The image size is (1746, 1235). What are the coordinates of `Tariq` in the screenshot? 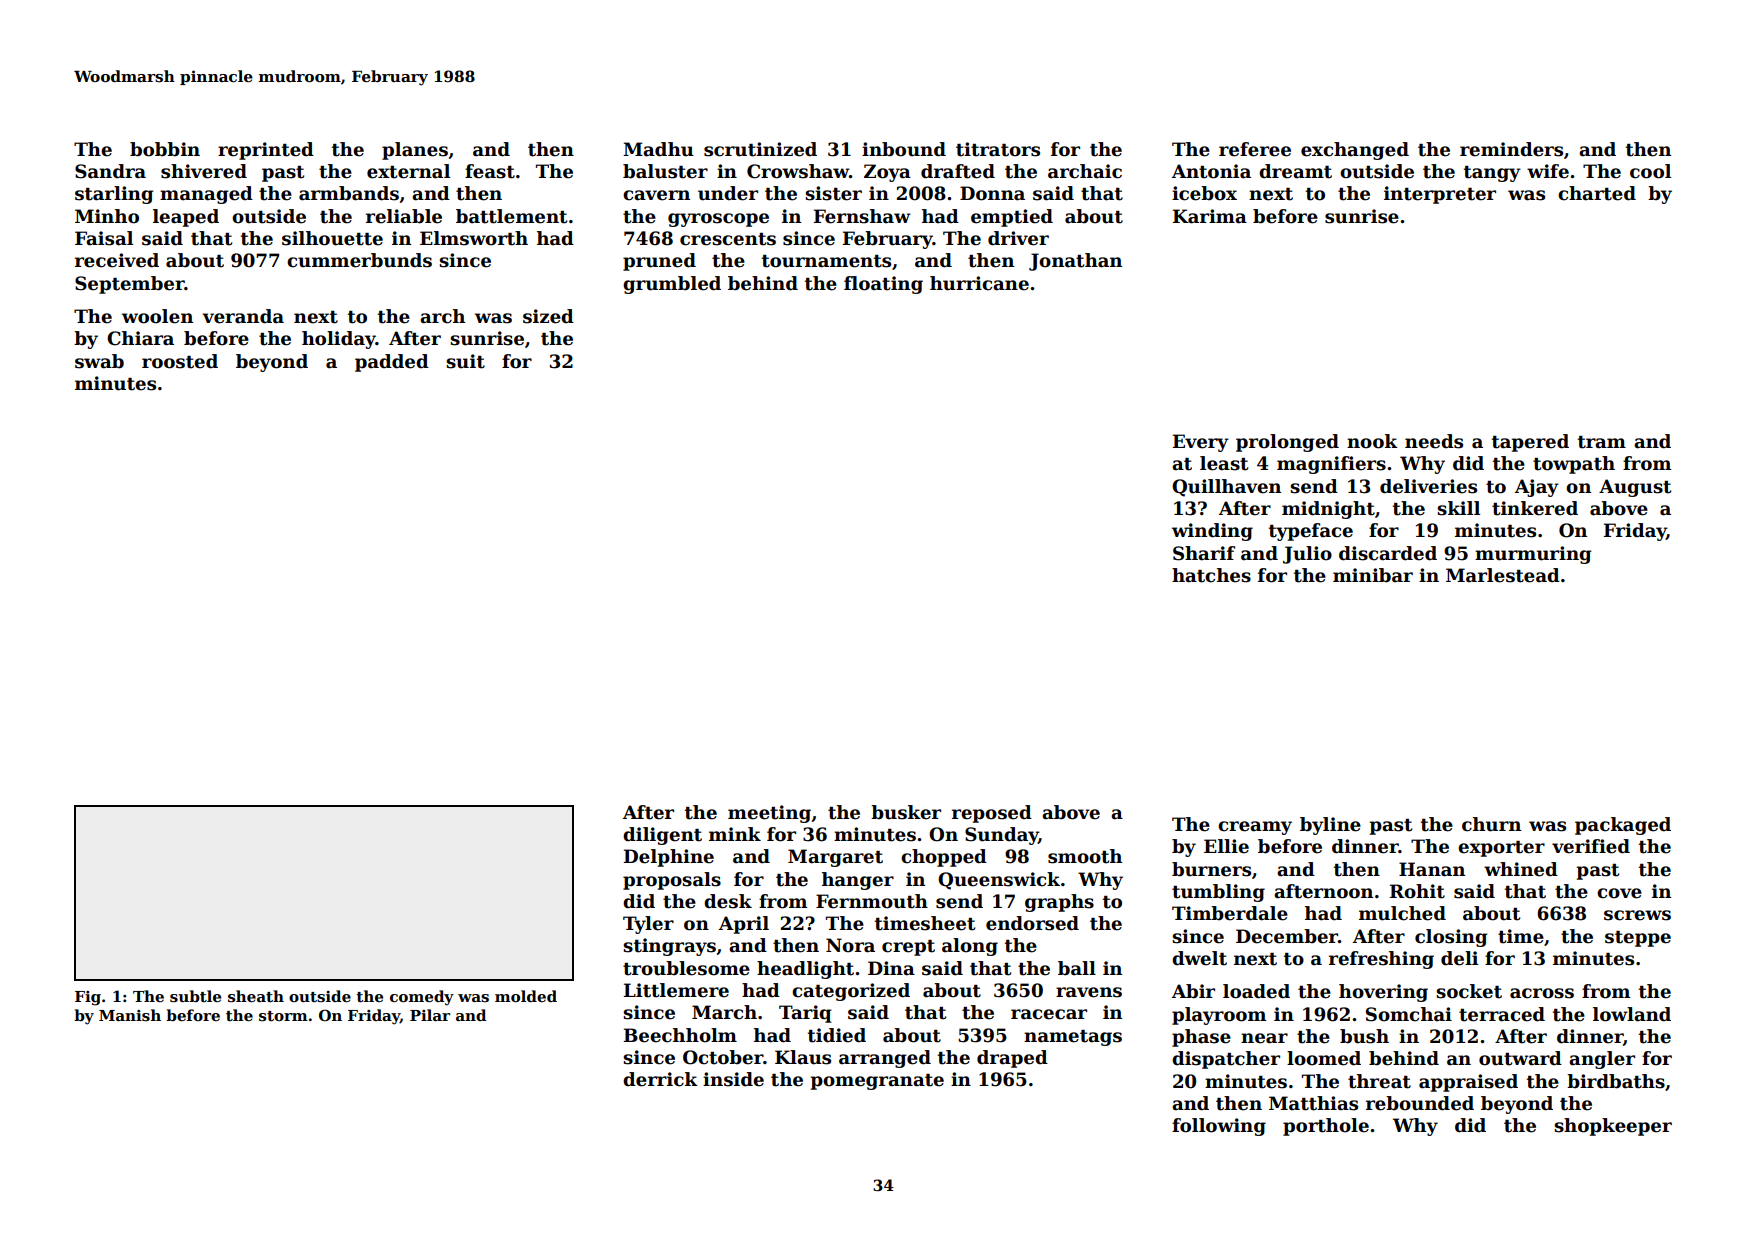 It's located at (805, 1014).
